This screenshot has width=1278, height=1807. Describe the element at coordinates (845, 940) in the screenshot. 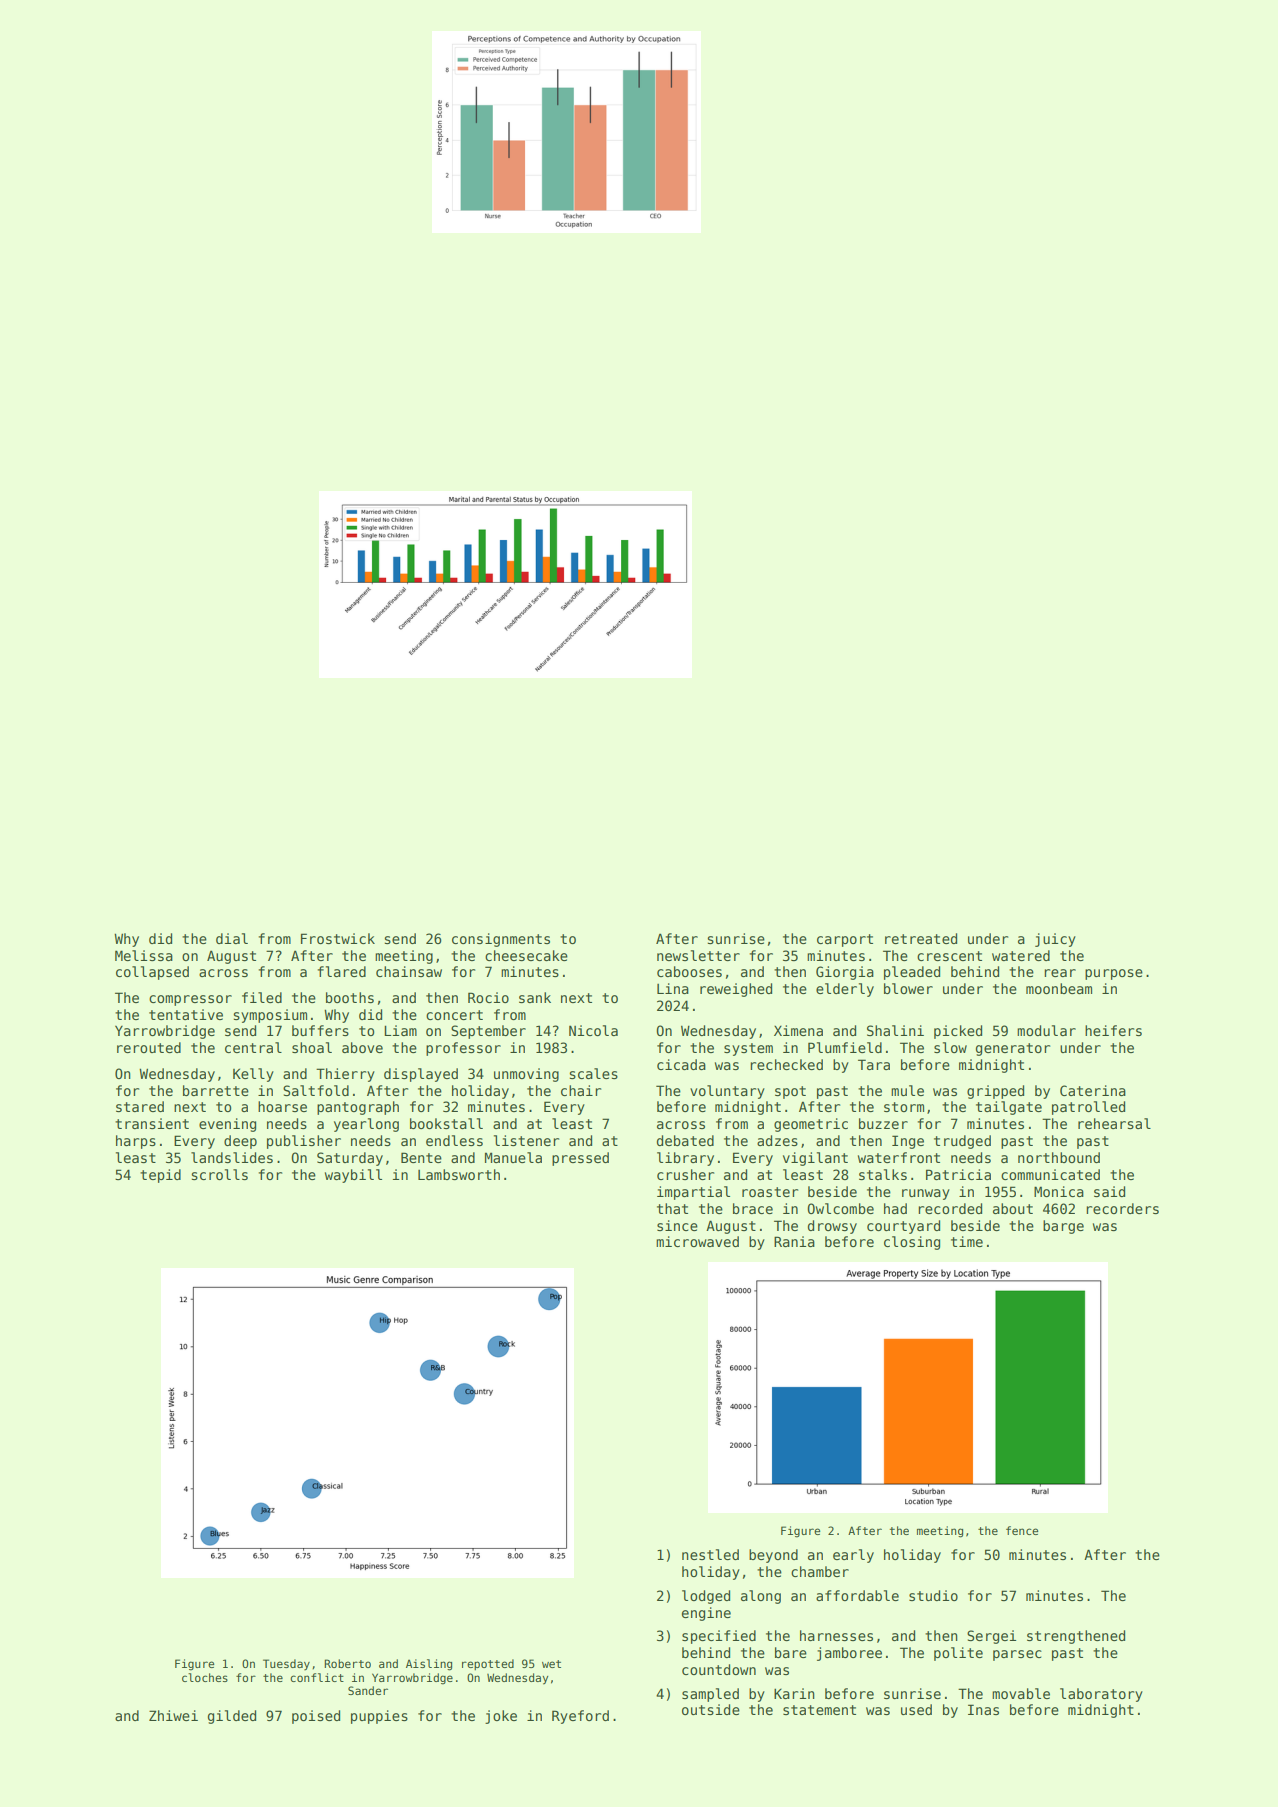

I see `carport` at that location.
